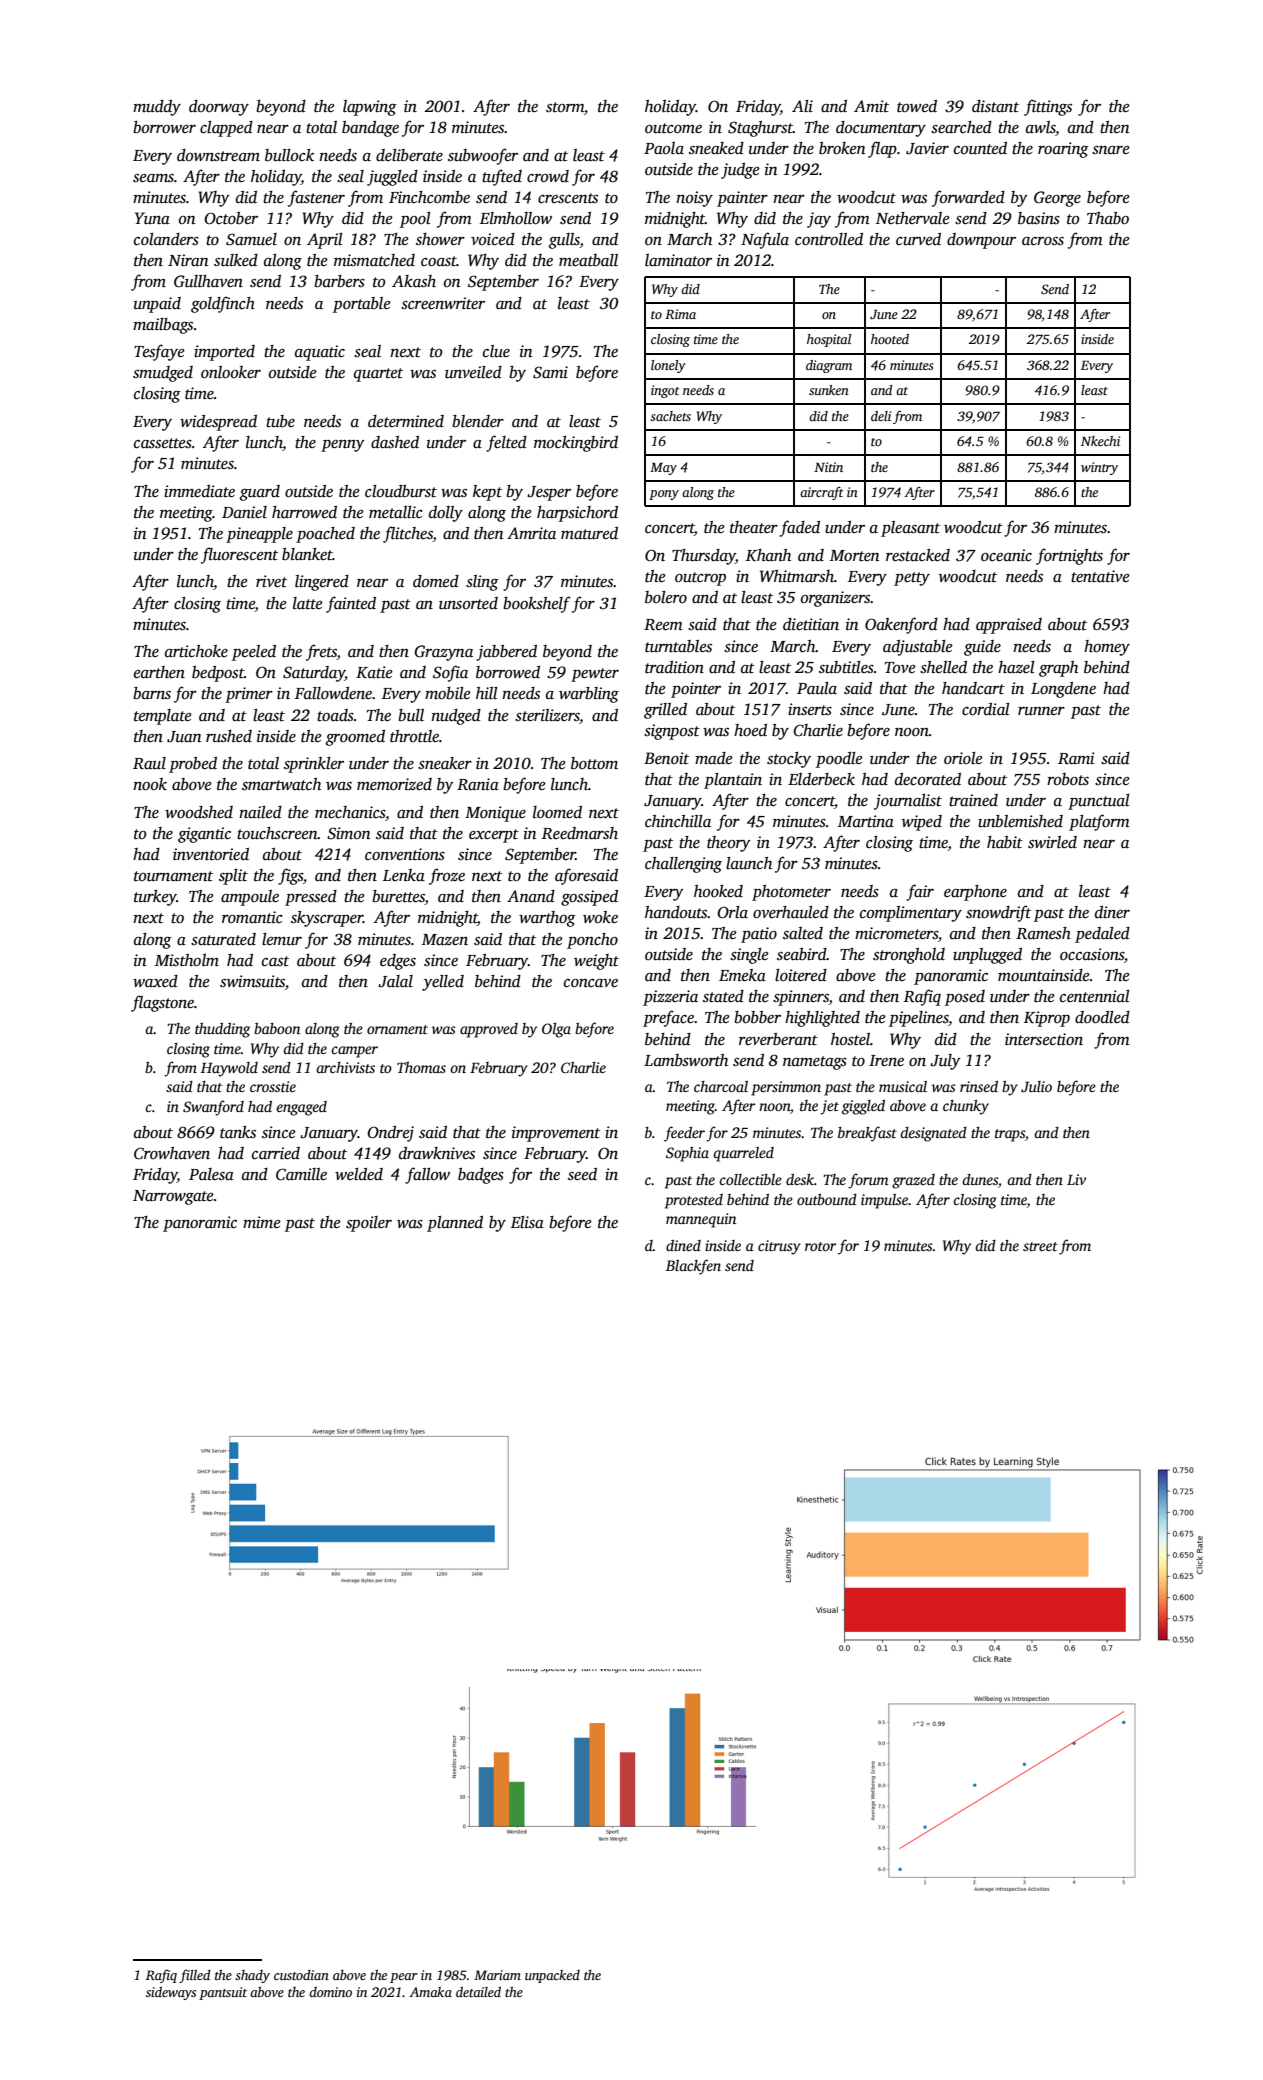 The width and height of the page is (1263, 2080). What do you see at coordinates (1040, 1246) in the page?
I see `street` at bounding box center [1040, 1246].
